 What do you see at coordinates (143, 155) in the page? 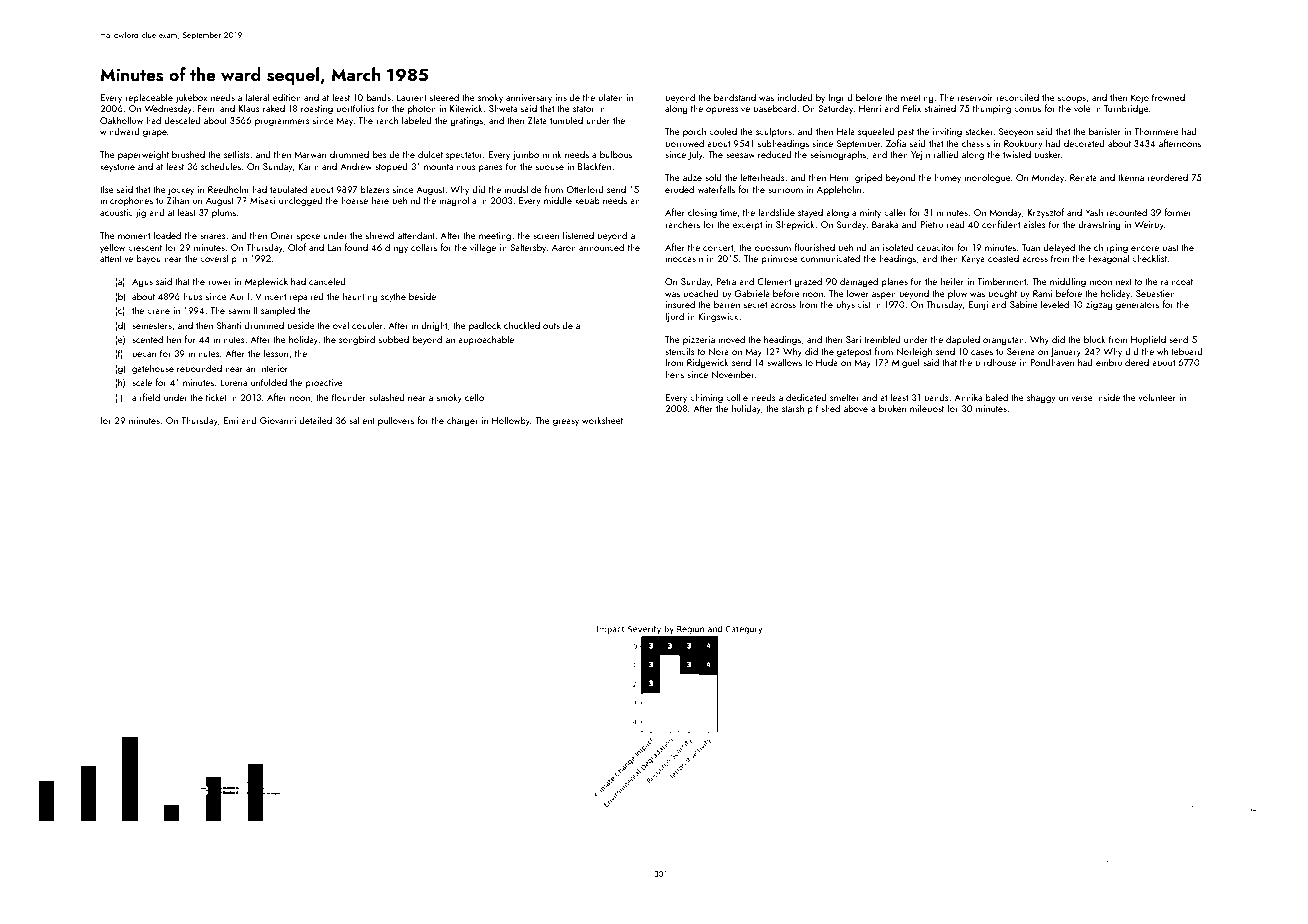
I see `paperweight` at bounding box center [143, 155].
